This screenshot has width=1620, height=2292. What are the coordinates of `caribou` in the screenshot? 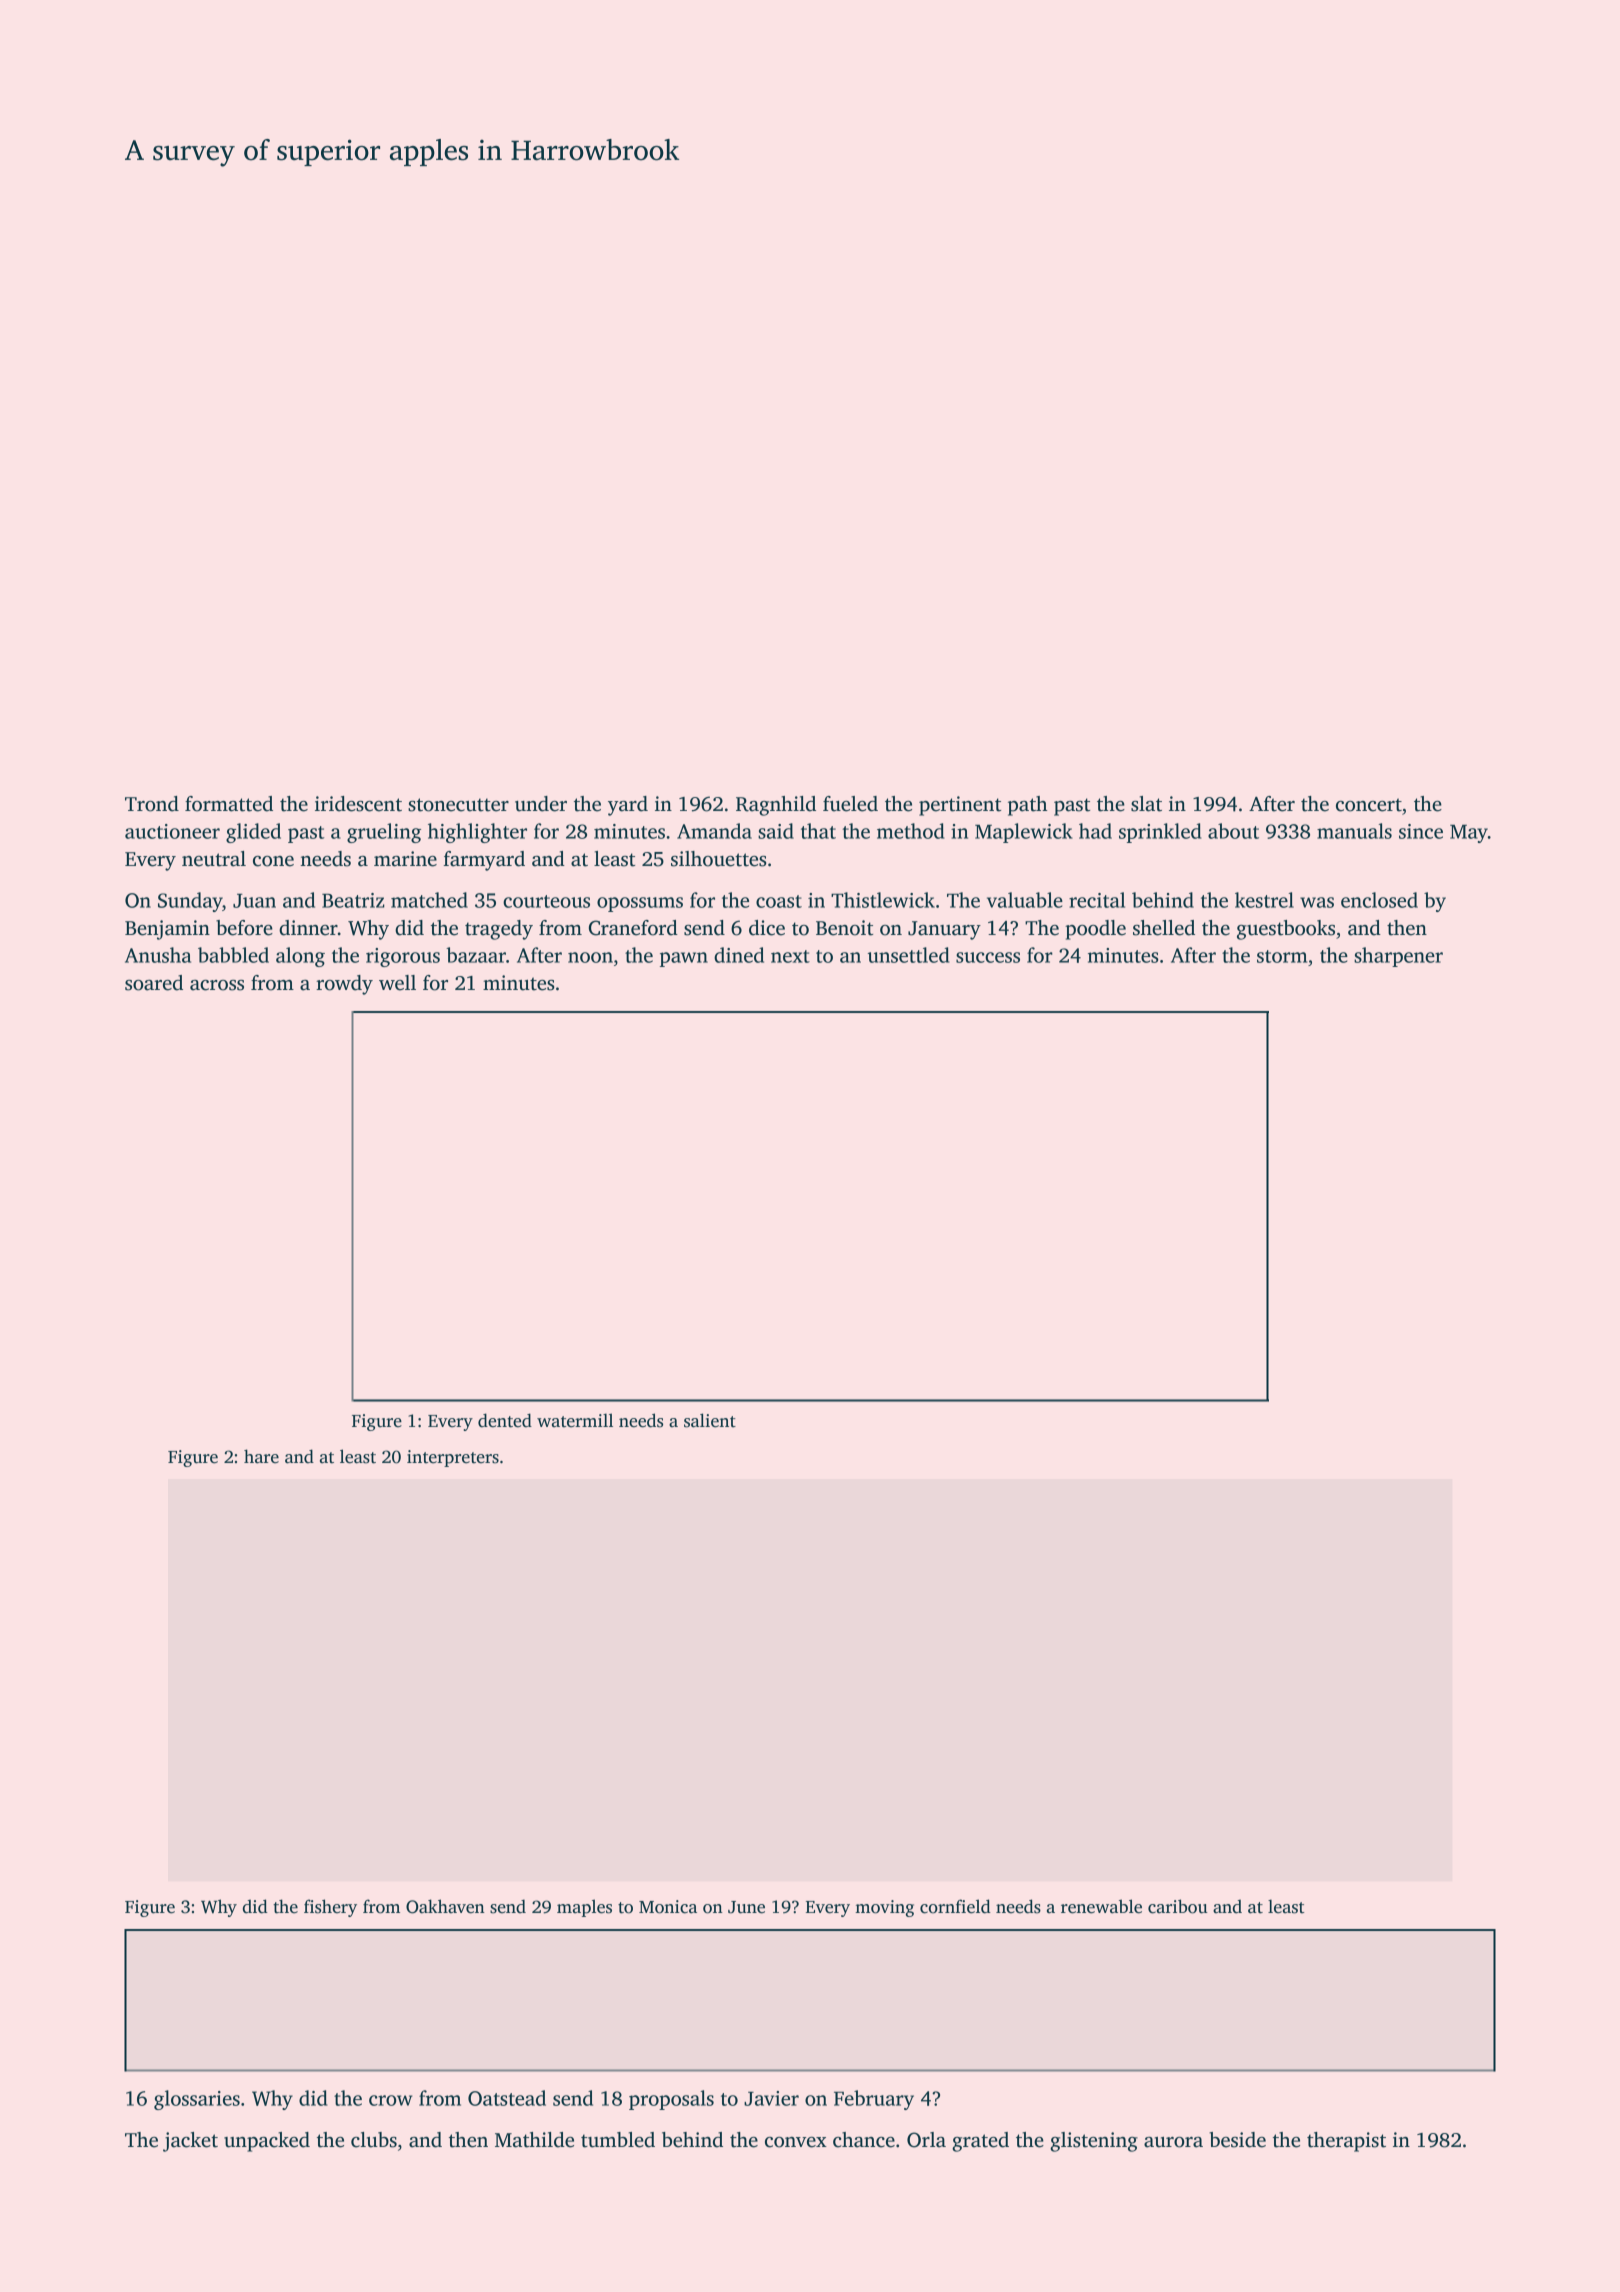 It's located at (1178, 1906).
